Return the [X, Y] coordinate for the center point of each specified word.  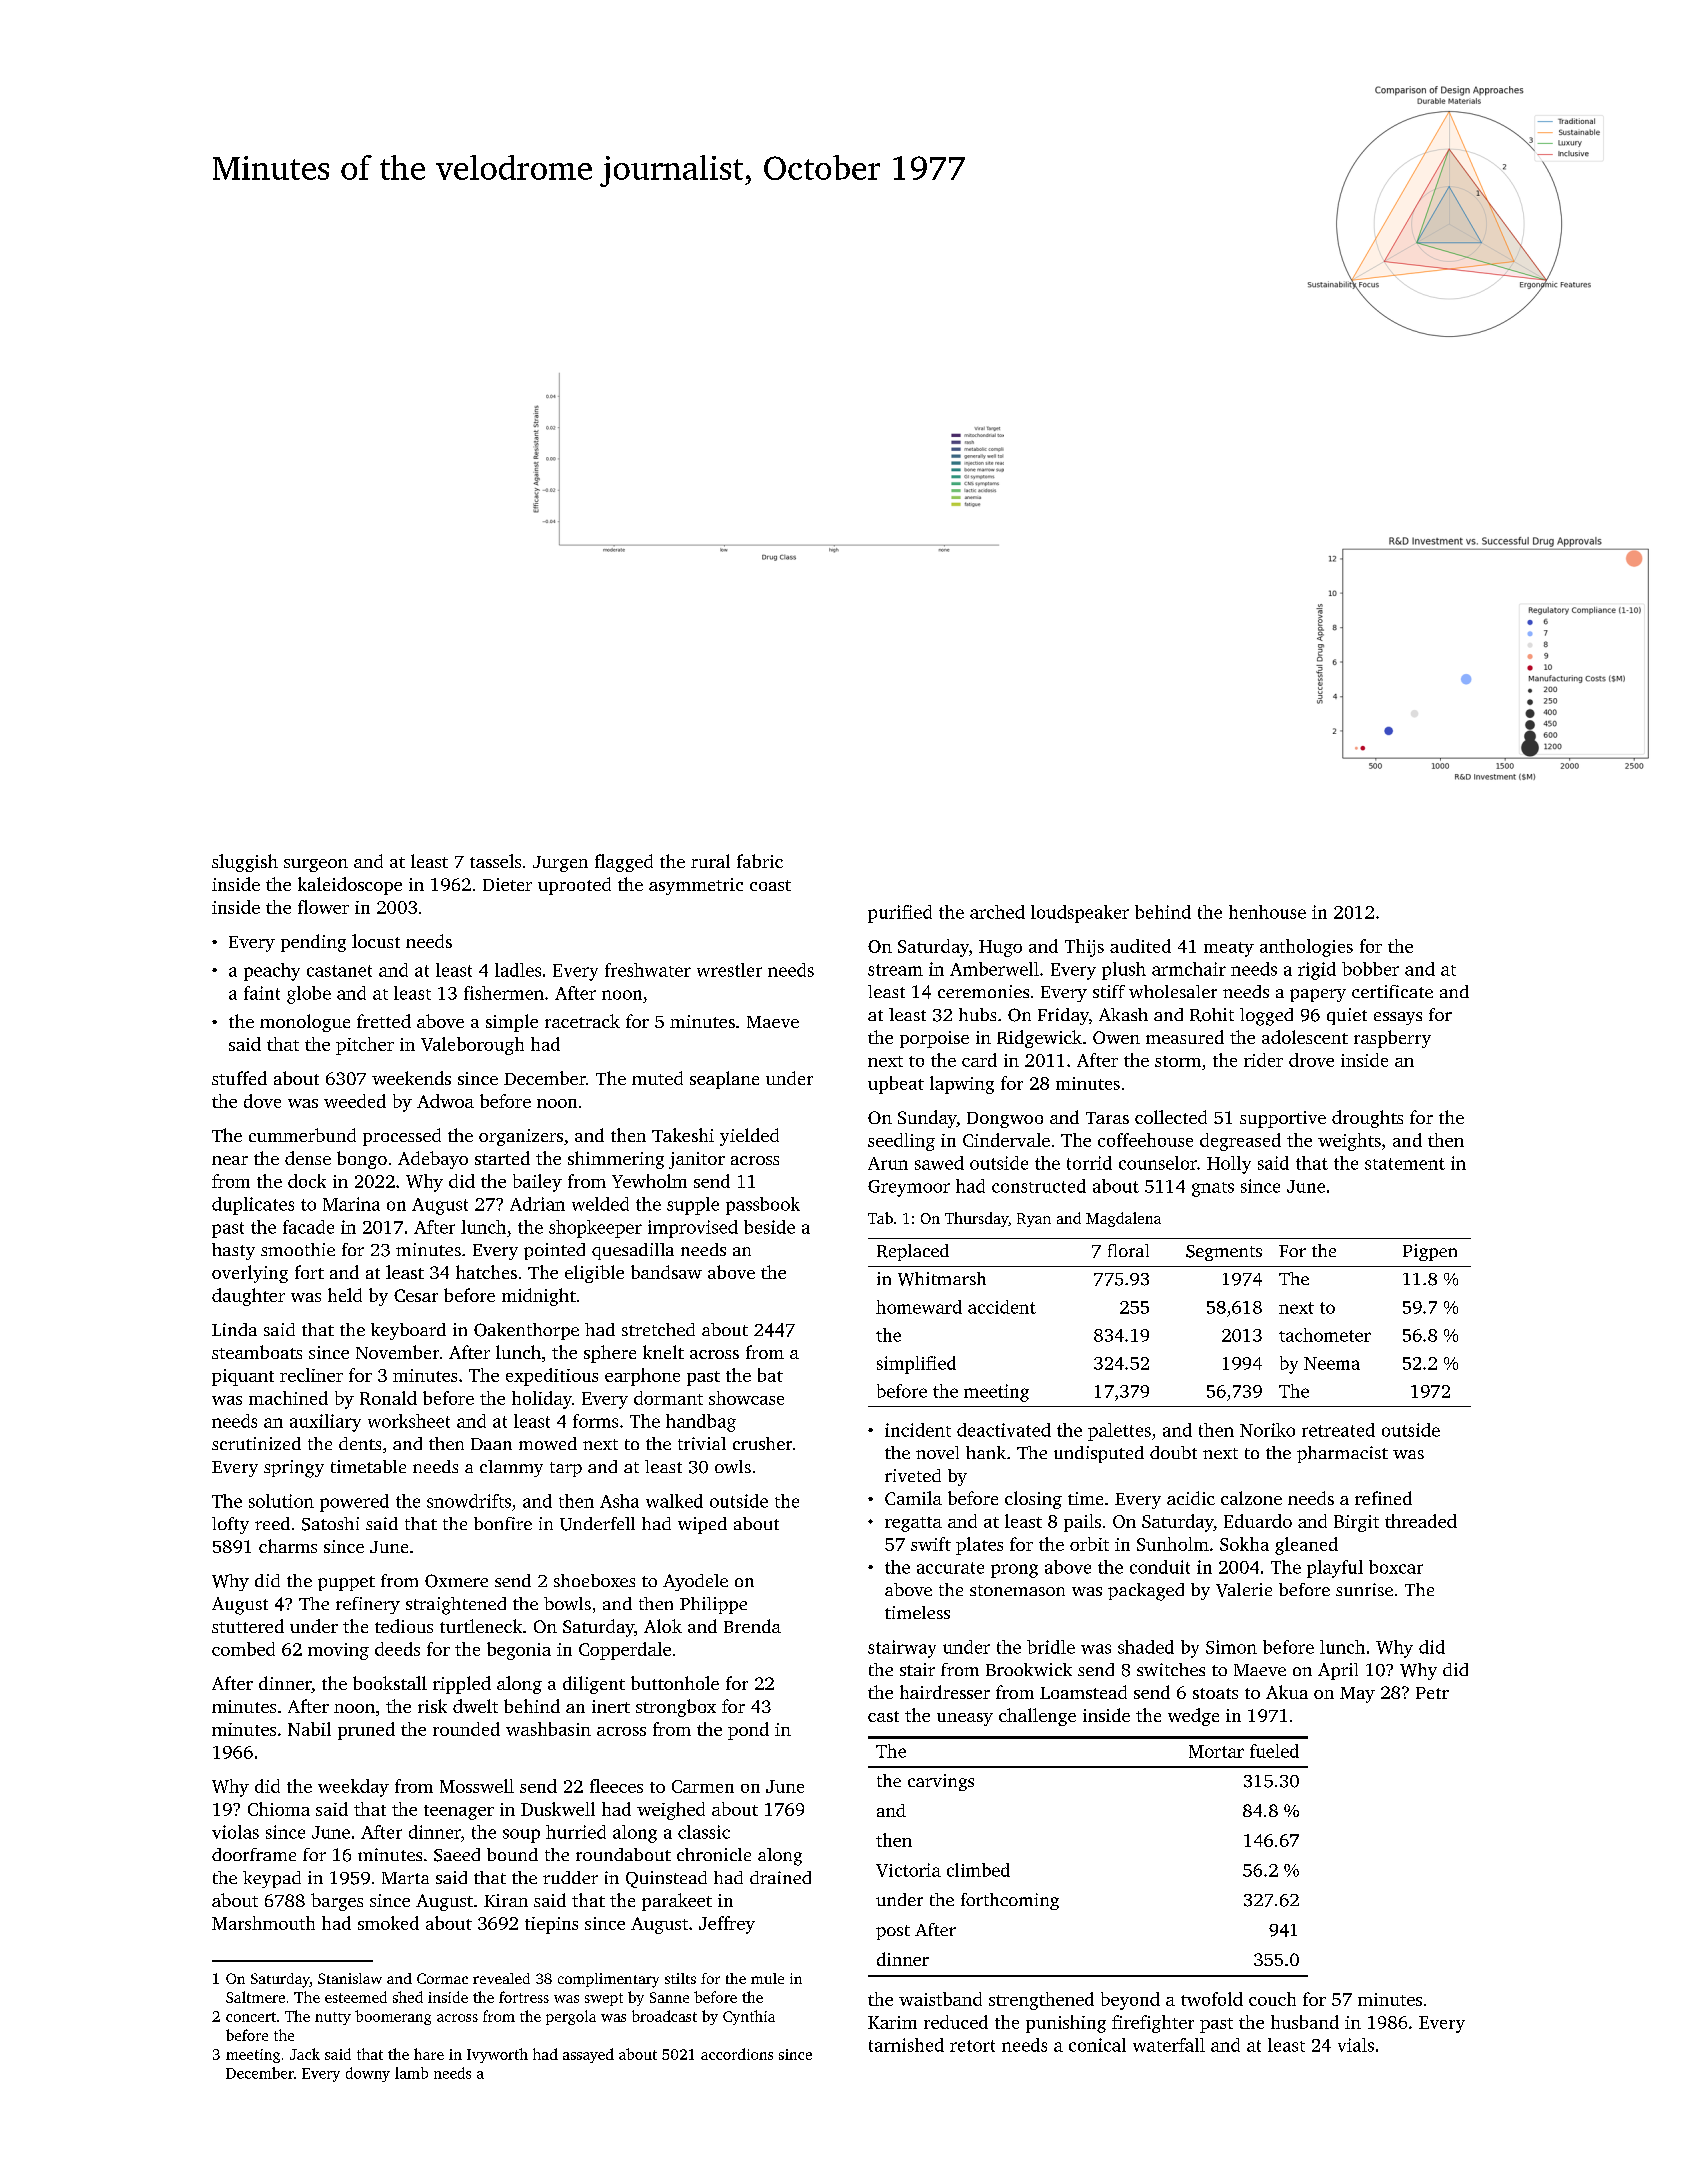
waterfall [1169, 2045]
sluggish [245, 863]
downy [368, 2074]
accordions [737, 2054]
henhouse [1267, 912]
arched [997, 912]
